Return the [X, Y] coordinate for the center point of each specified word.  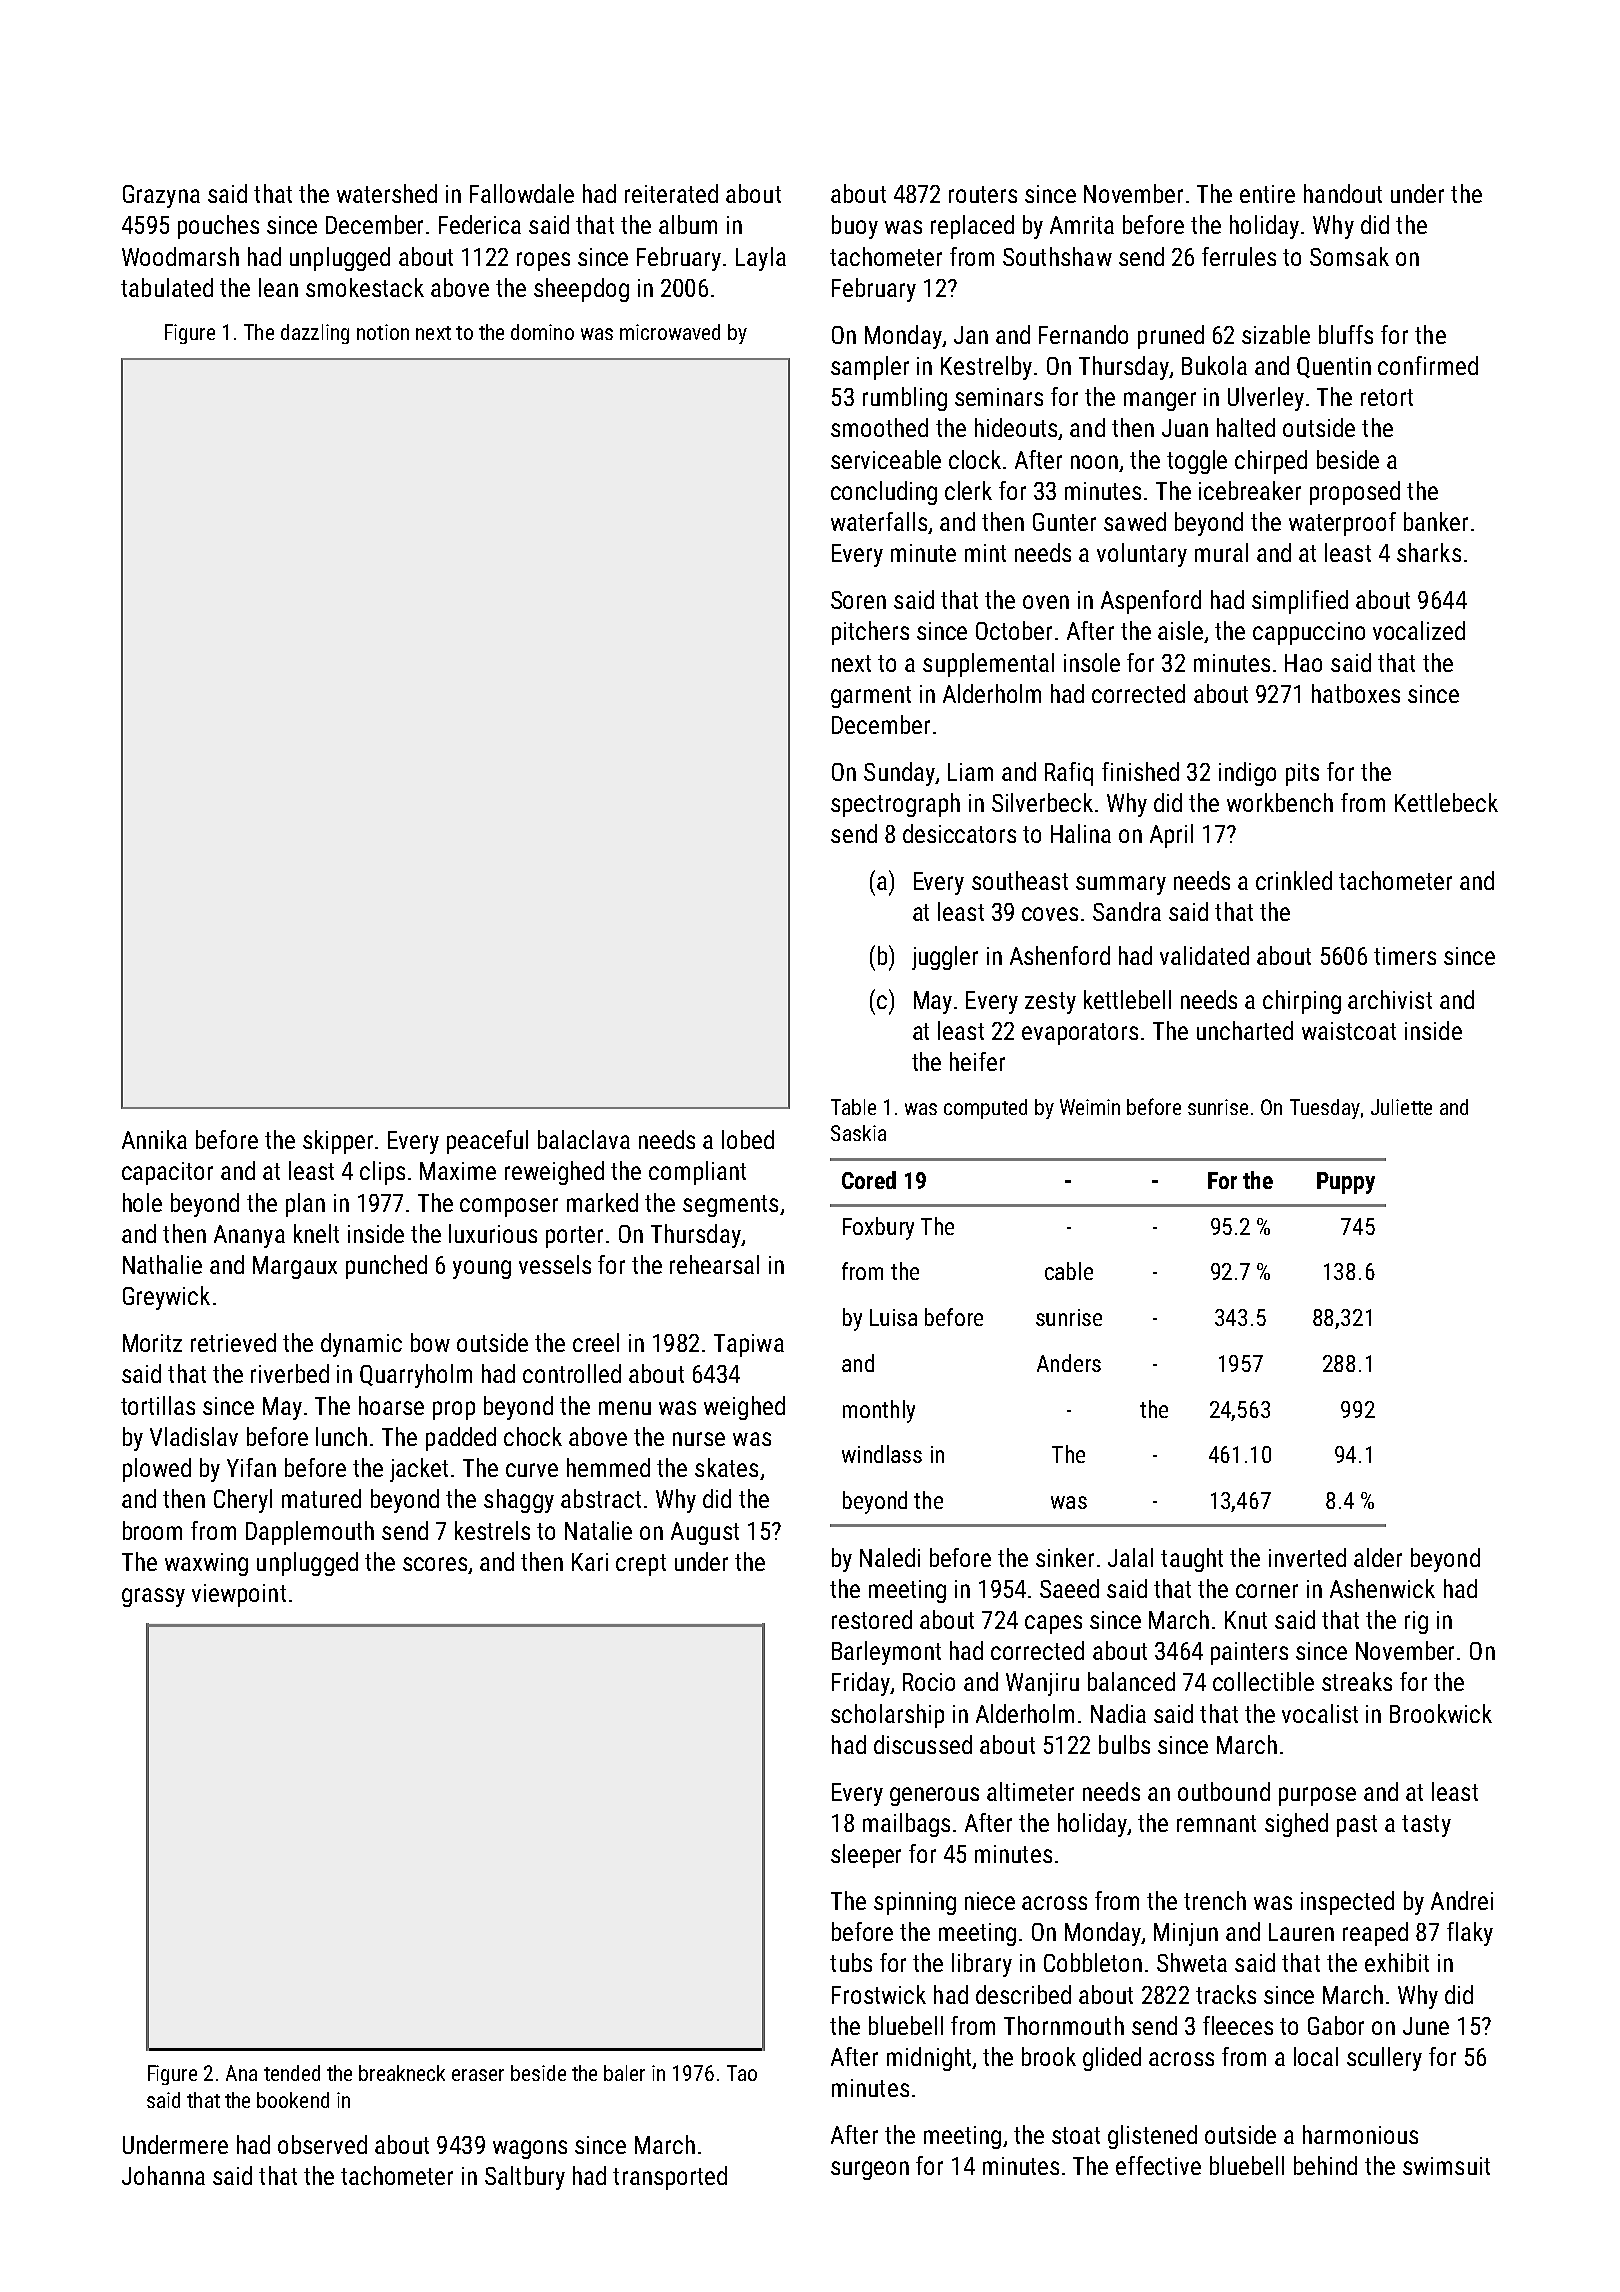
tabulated [167, 287]
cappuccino [1309, 633]
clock [975, 459]
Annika [154, 1139]
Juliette [1401, 1107]
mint [985, 553]
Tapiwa [749, 1345]
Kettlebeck [1446, 802]
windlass [882, 1454]
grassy [153, 1597]
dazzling [315, 334]
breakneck [402, 2073]
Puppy [1346, 1183]
